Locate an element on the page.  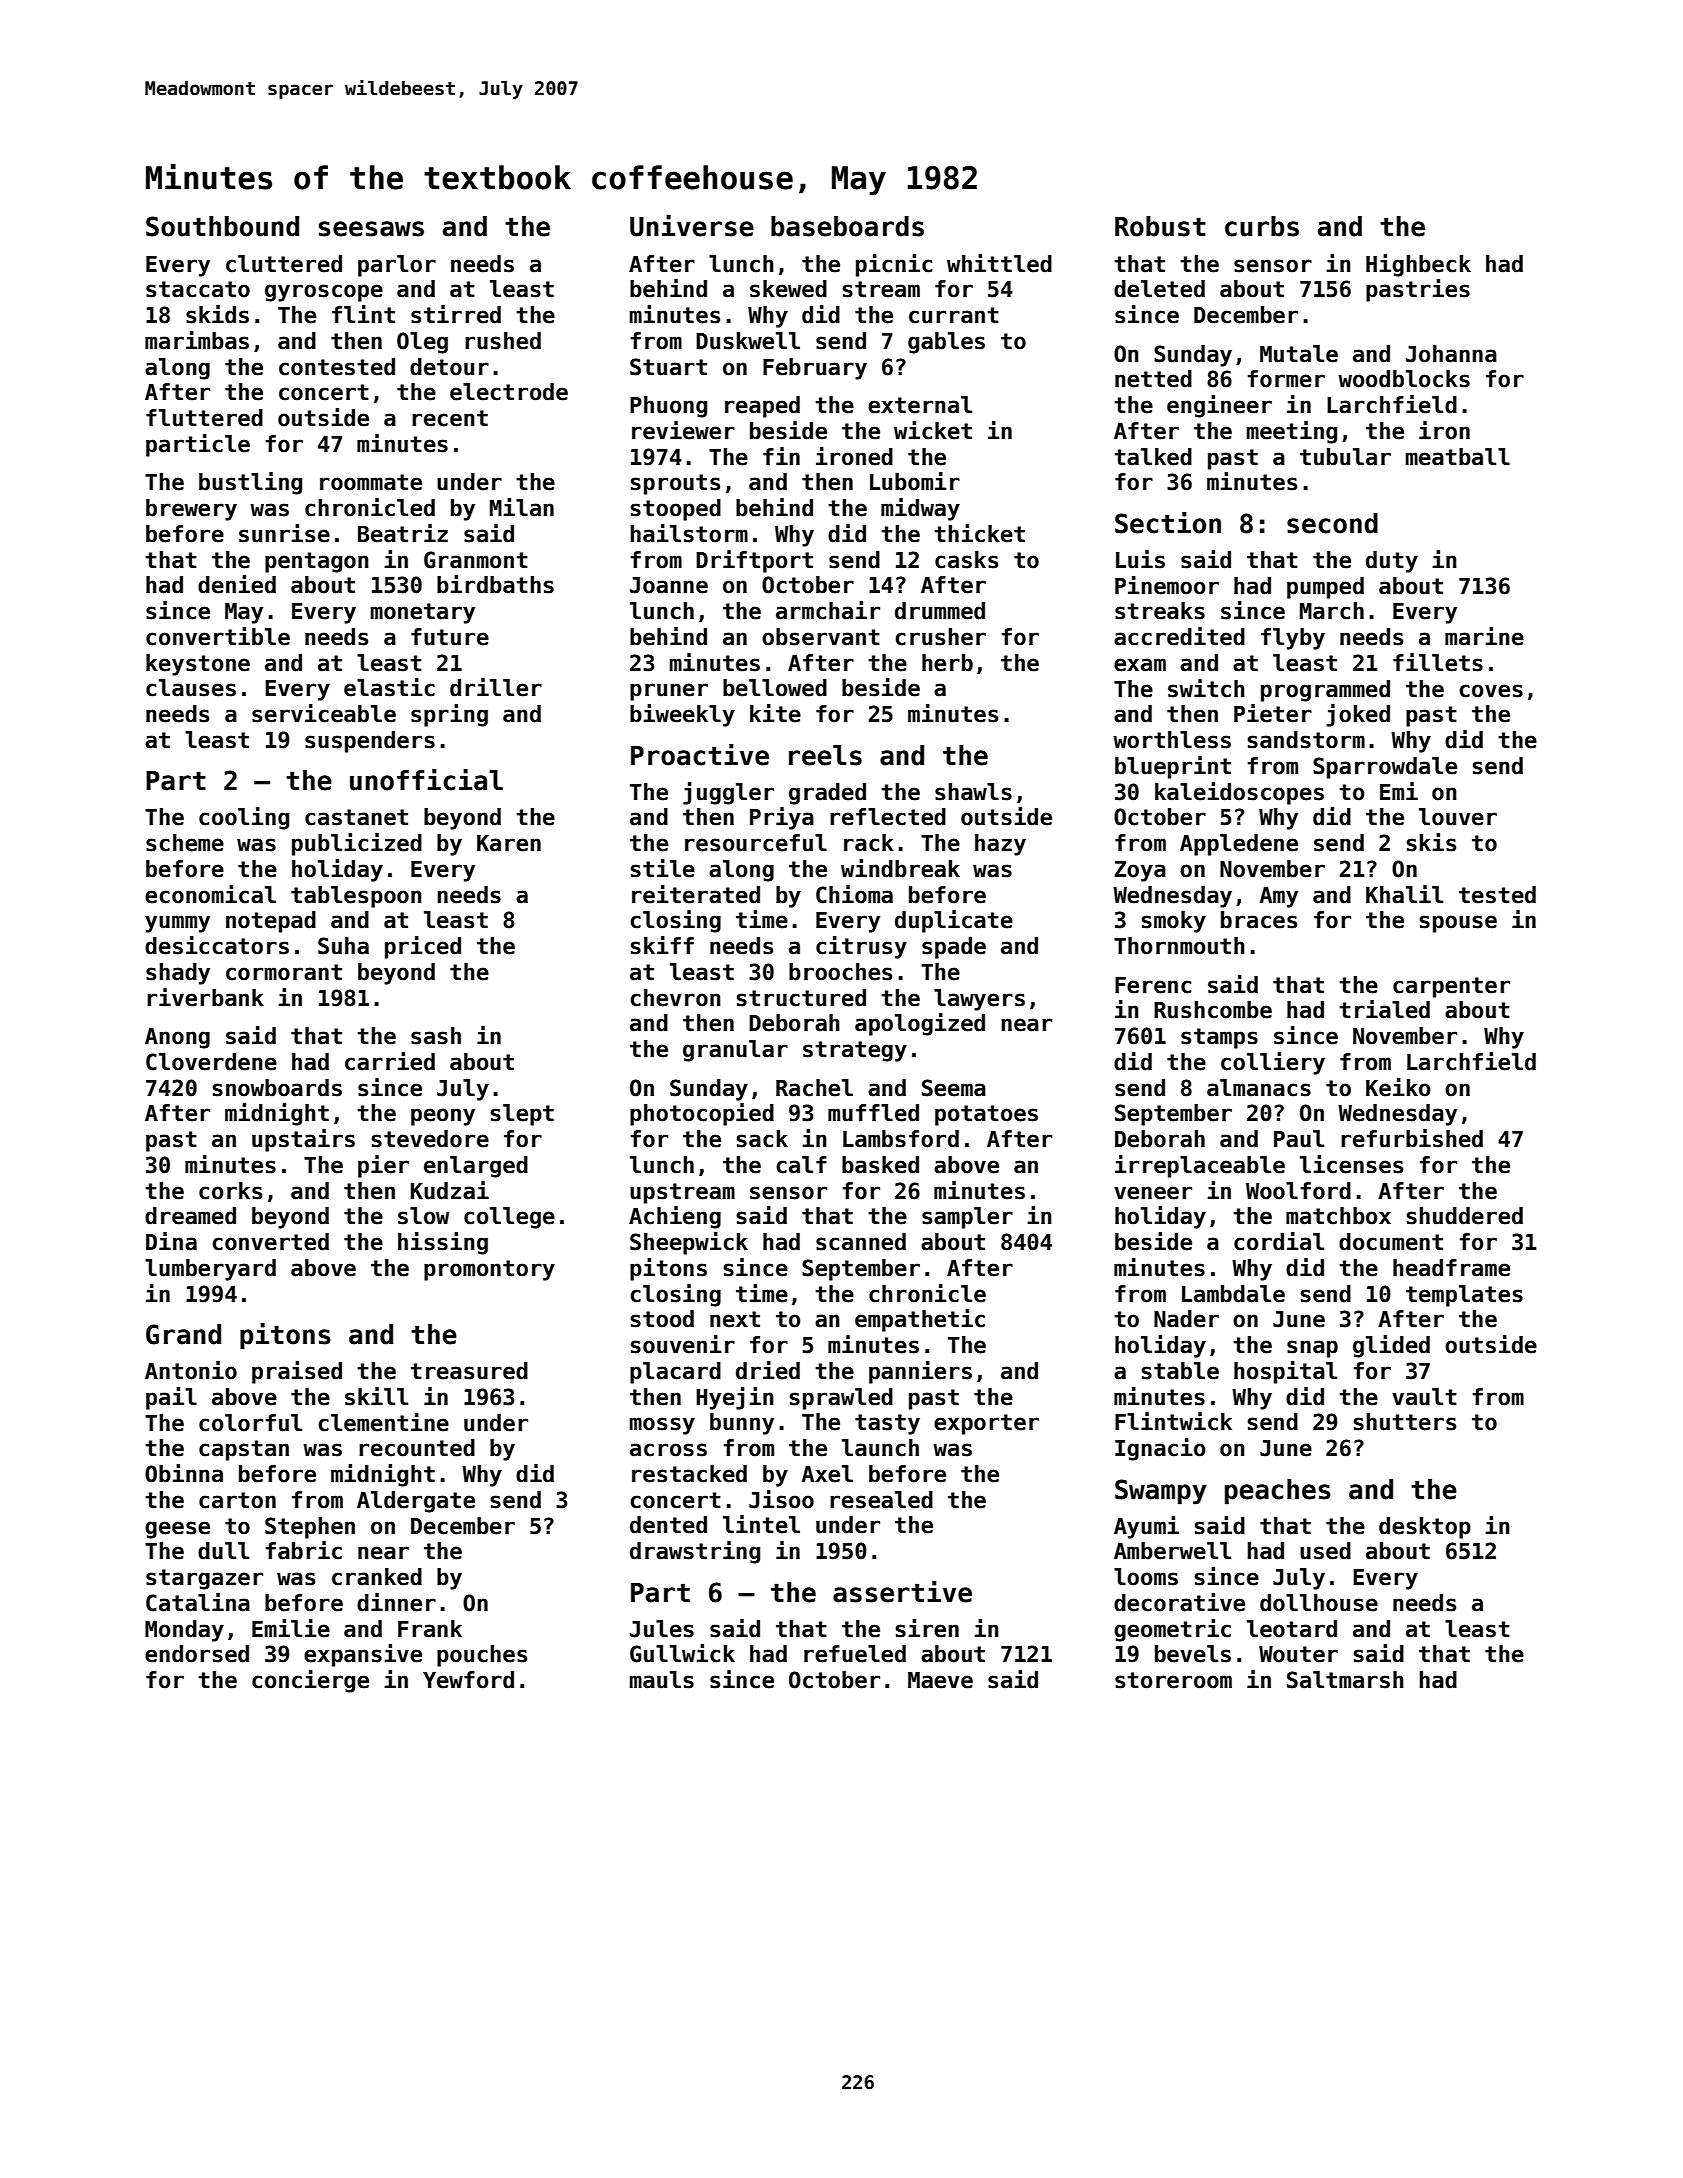
Paul is located at coordinates (1299, 1139).
